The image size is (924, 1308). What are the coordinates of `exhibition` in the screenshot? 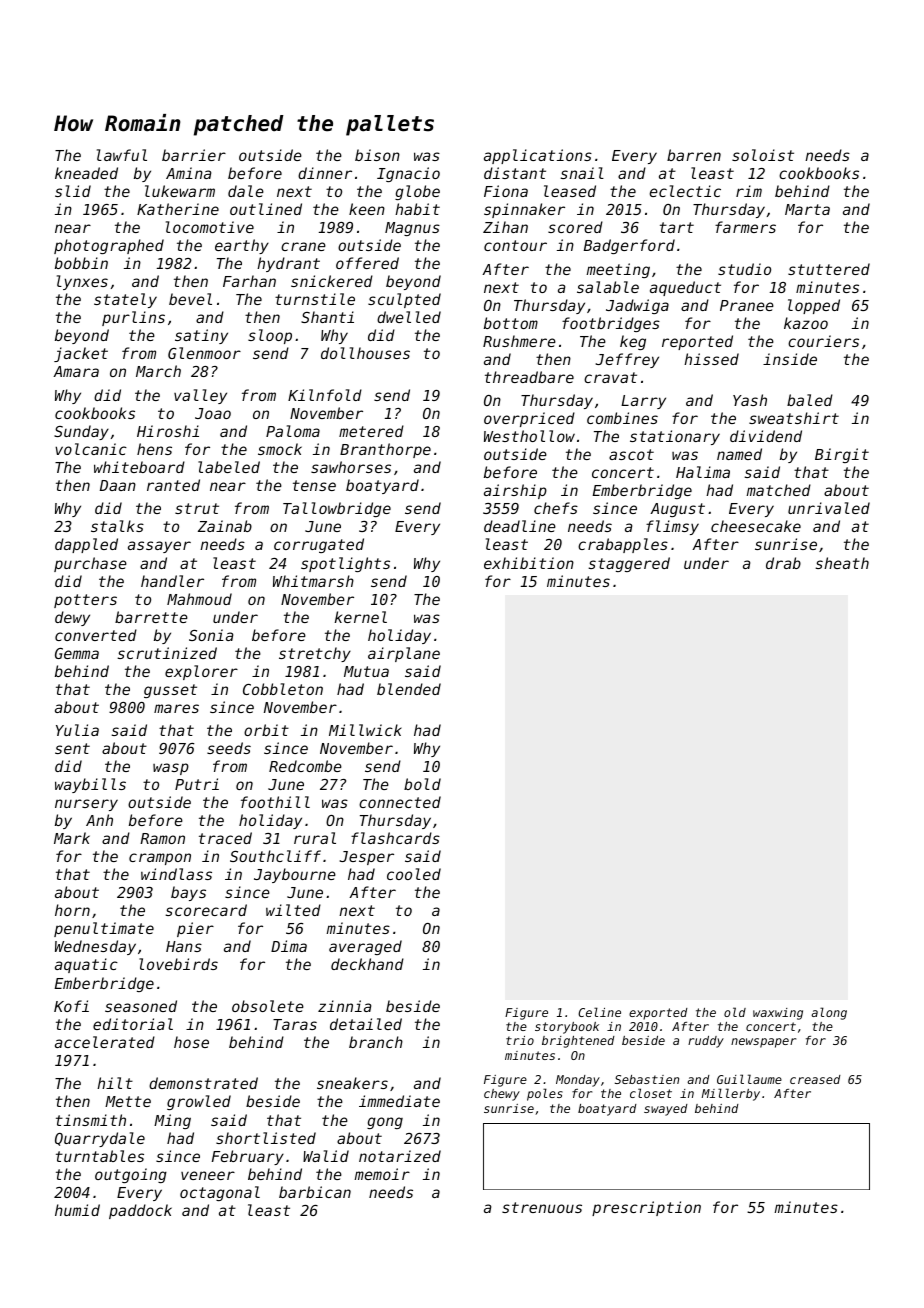 It's located at (529, 563).
